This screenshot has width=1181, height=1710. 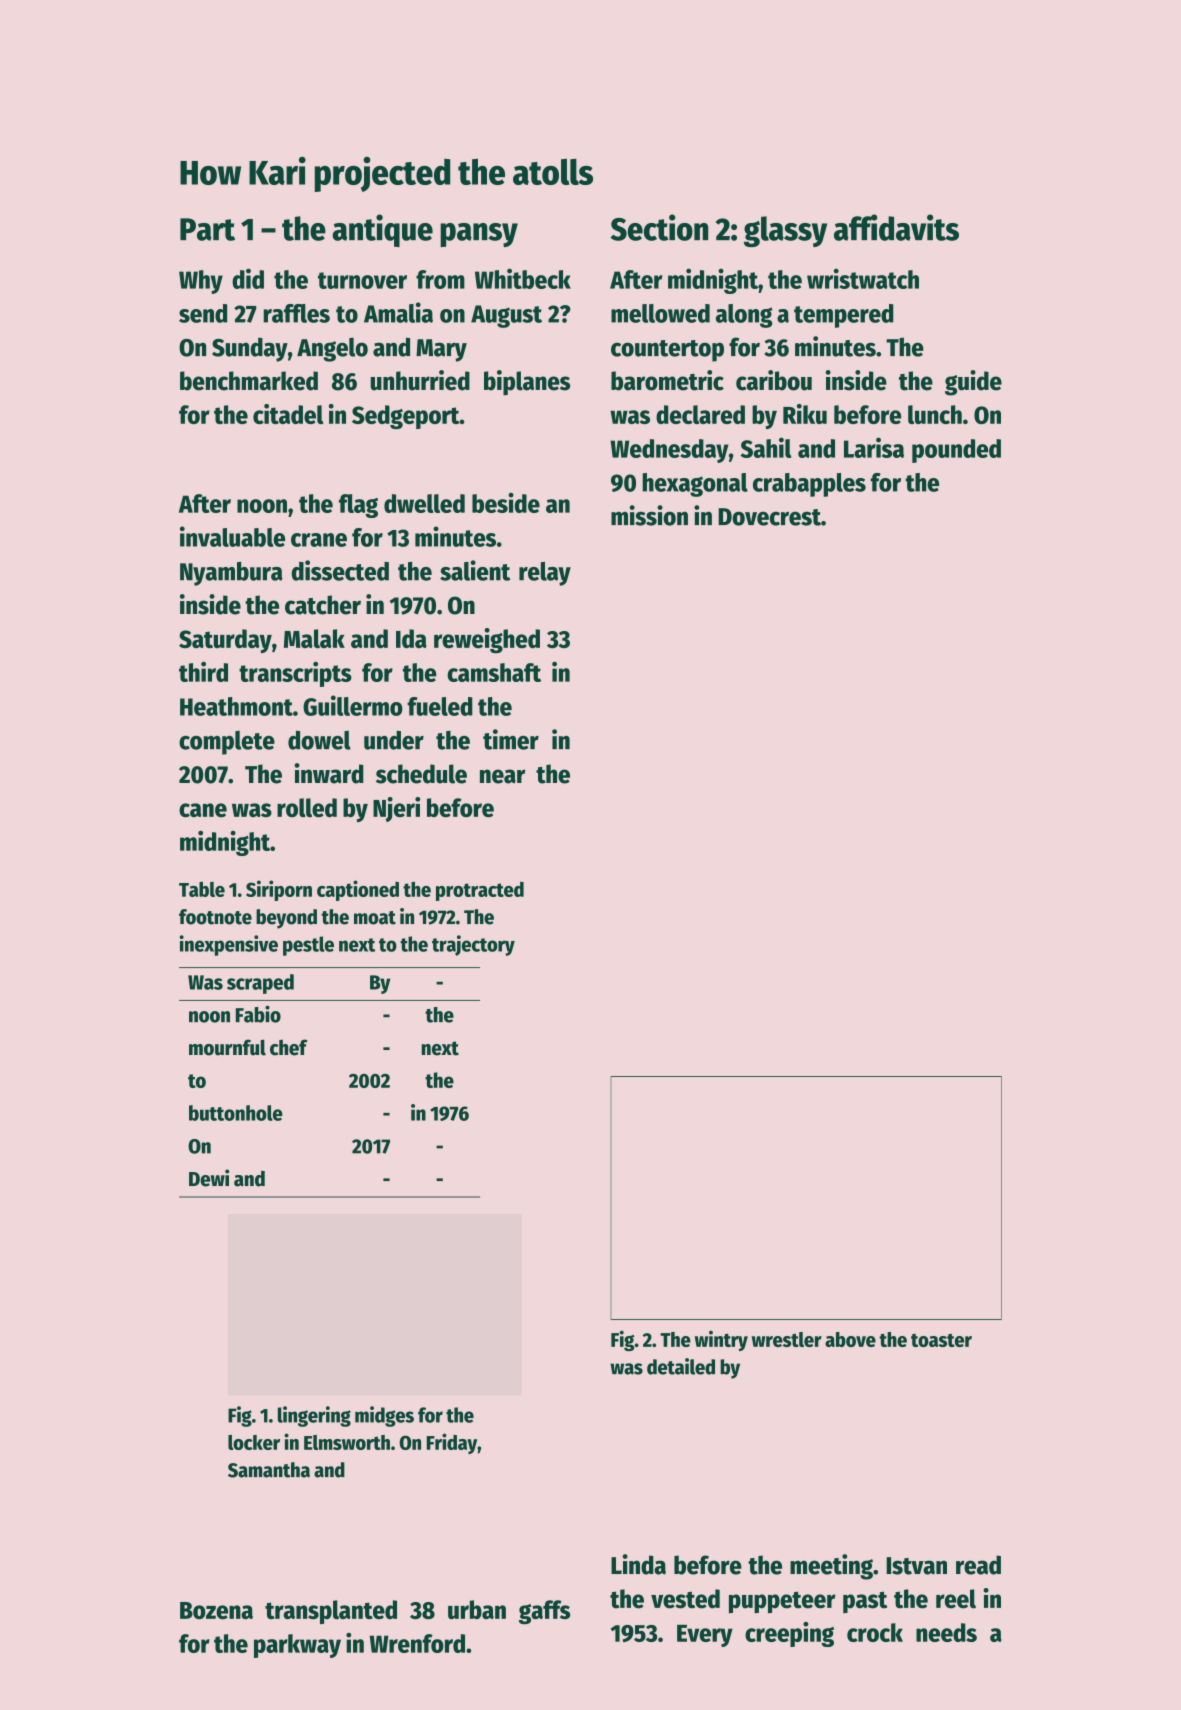 I want to click on transplanted, so click(x=331, y=1612).
